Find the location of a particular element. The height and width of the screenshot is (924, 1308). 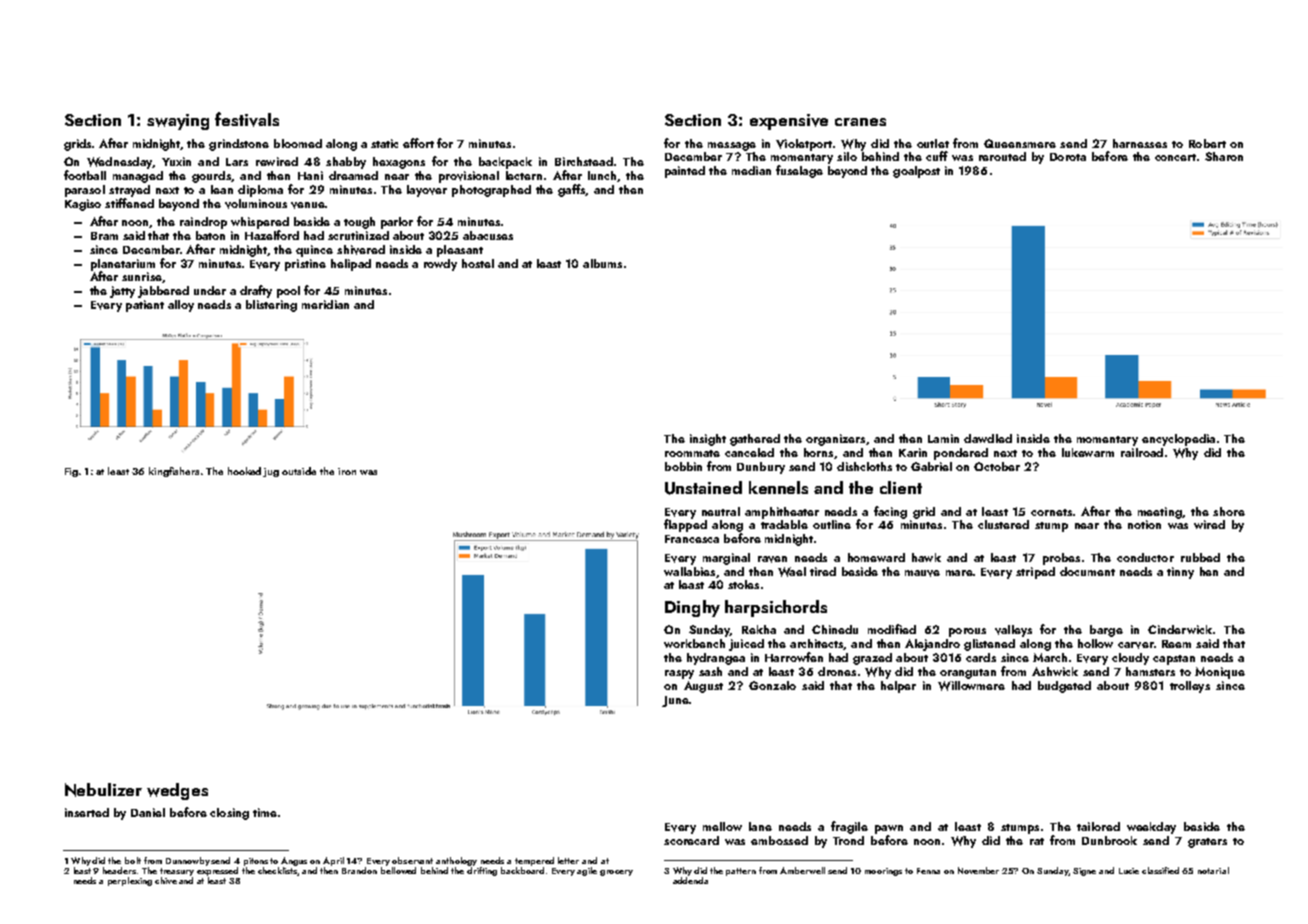

tired is located at coordinates (823, 571).
